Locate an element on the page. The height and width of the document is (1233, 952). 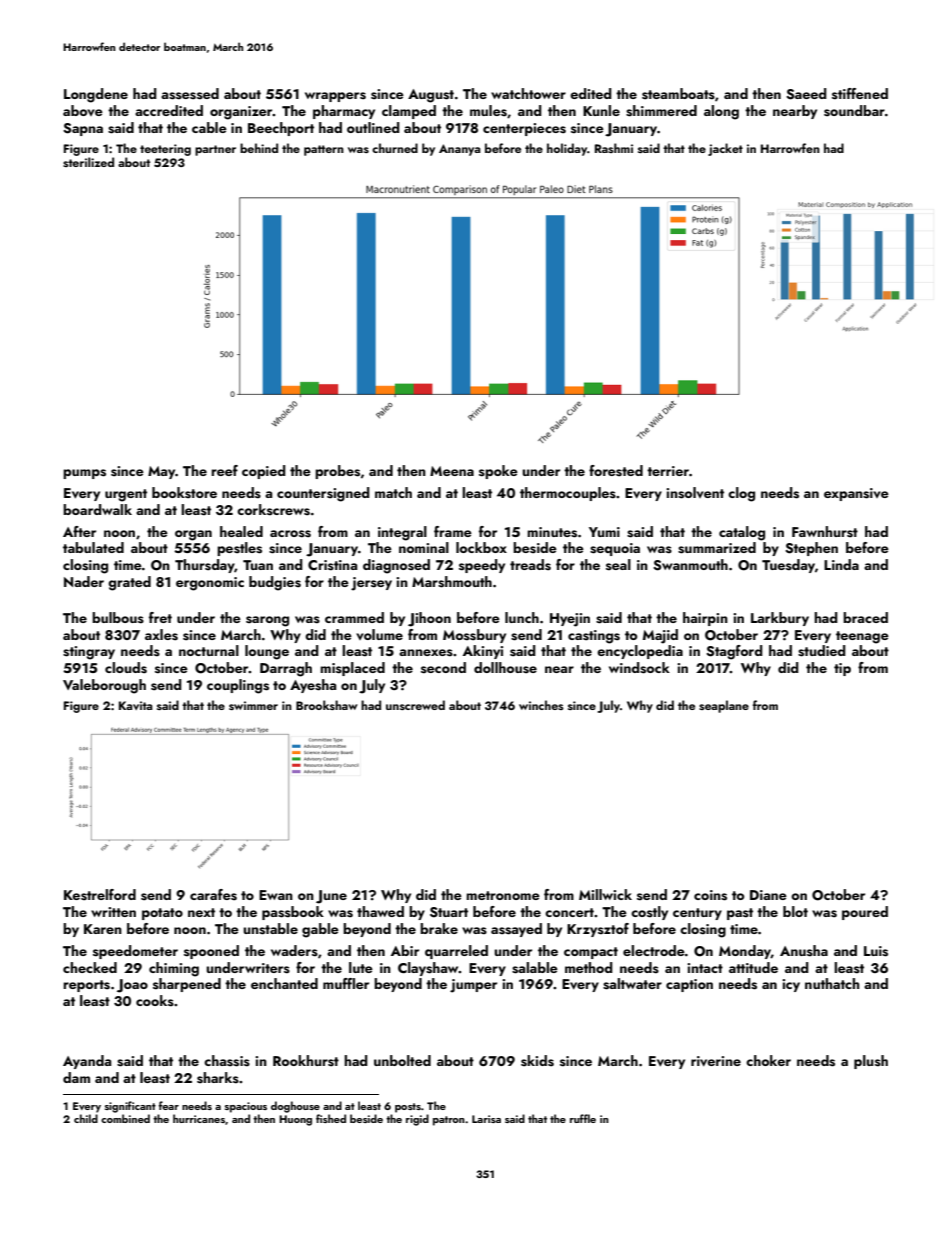
thermocouples is located at coordinates (568, 494).
